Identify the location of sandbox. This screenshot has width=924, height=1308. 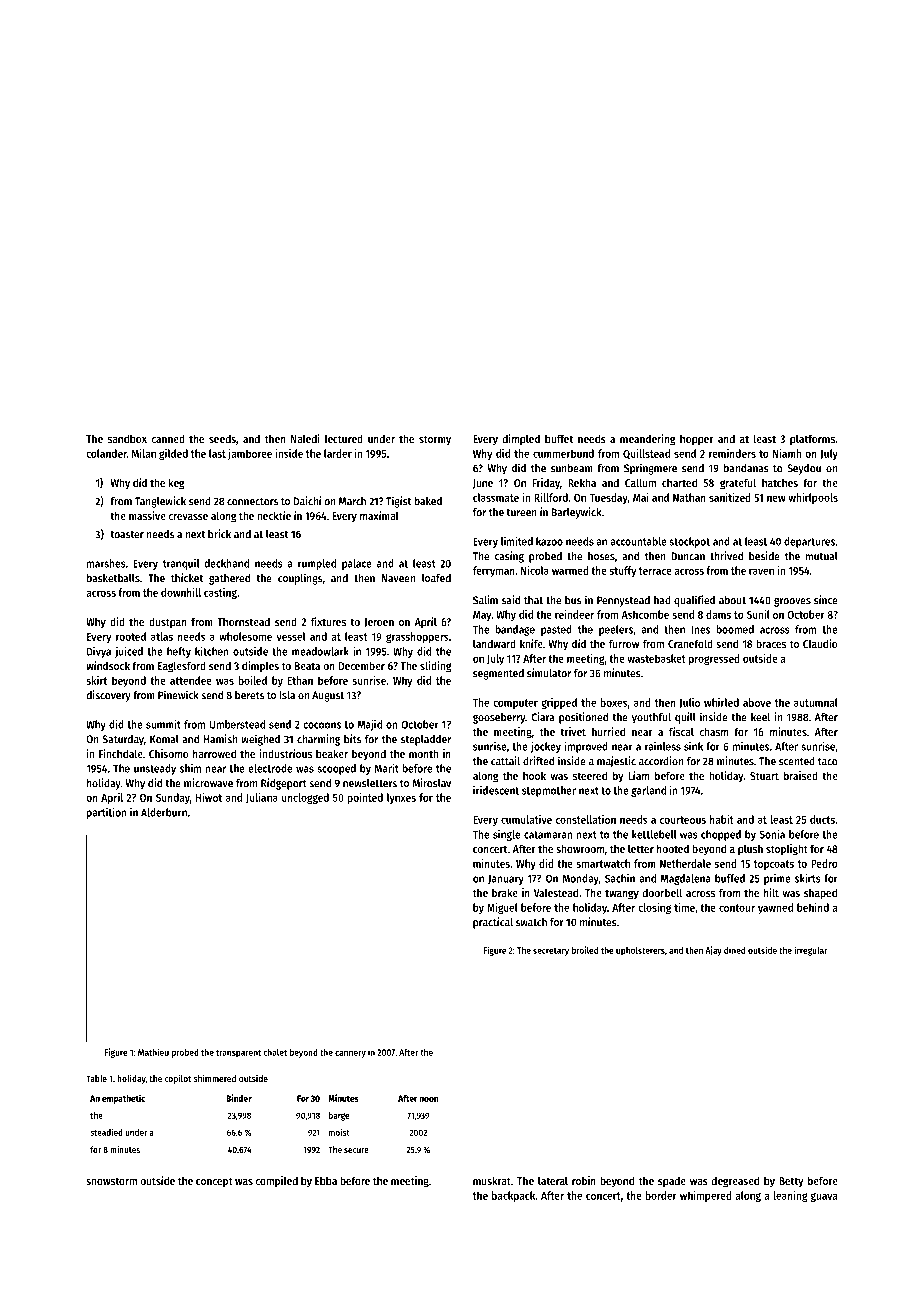
(127, 438).
